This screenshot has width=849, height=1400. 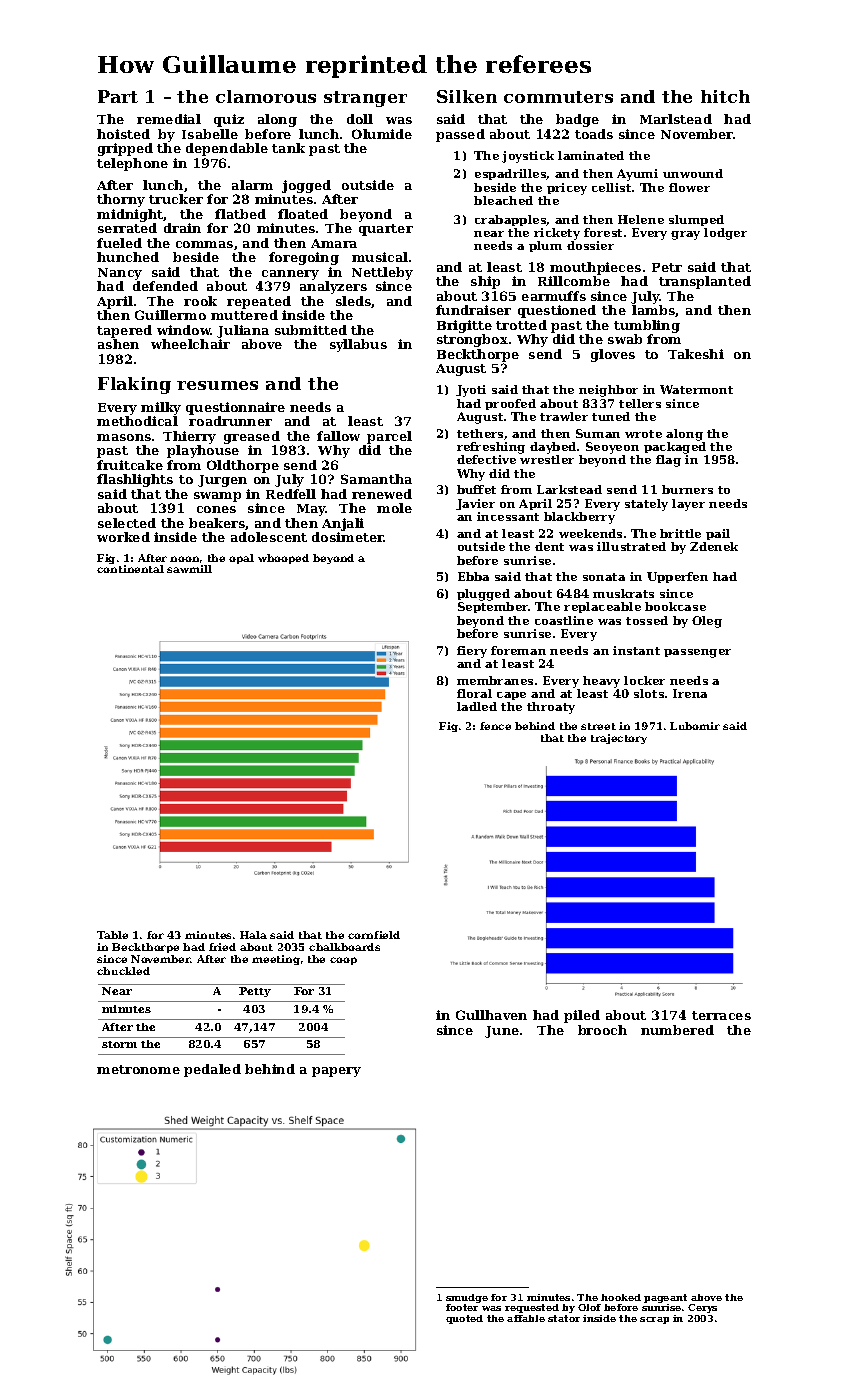 What do you see at coordinates (647, 326) in the screenshot?
I see `tumbling` at bounding box center [647, 326].
